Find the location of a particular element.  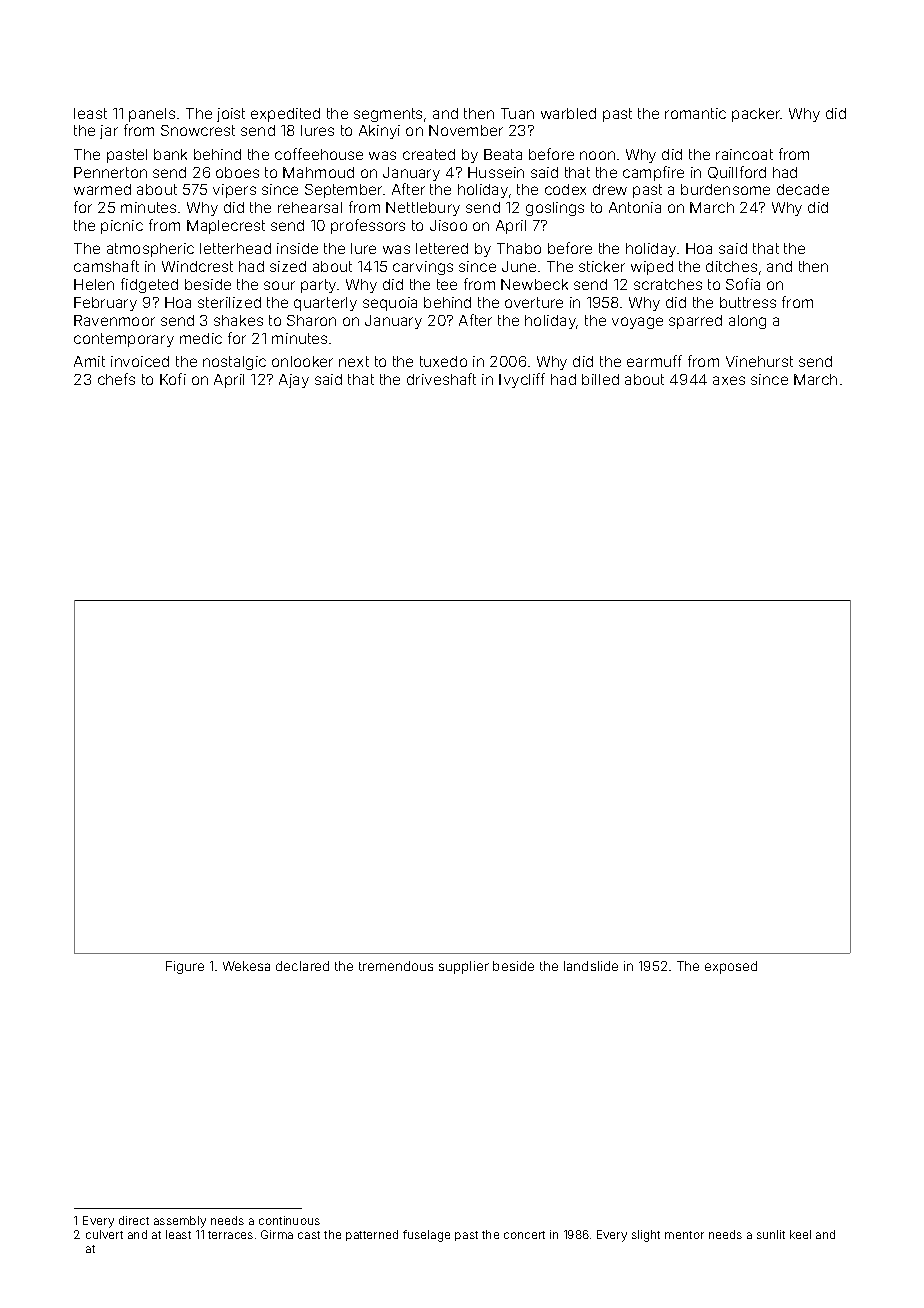

sparred is located at coordinates (695, 322).
